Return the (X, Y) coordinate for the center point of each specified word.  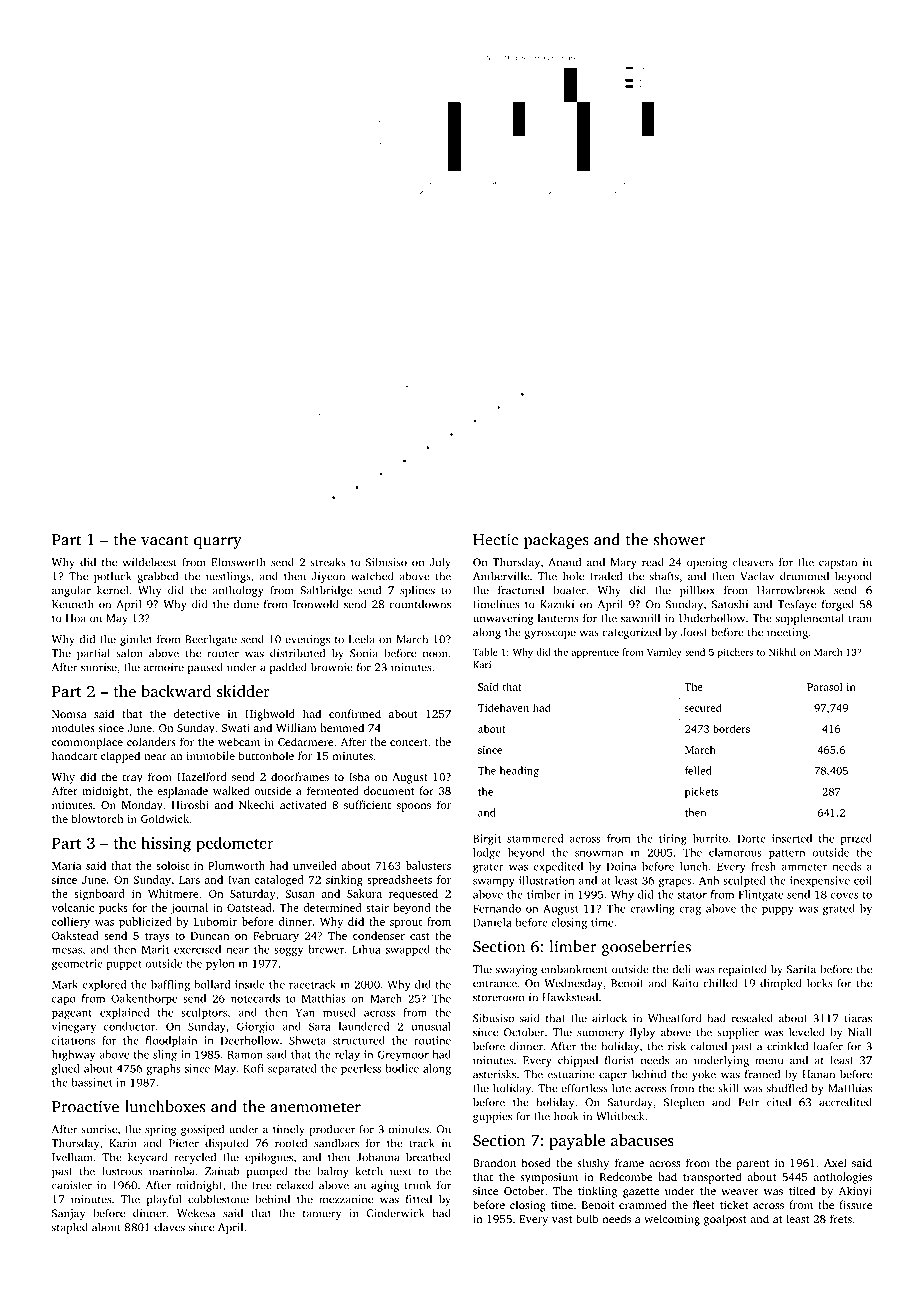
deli (681, 969)
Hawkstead (570, 997)
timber (544, 894)
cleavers (753, 562)
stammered (535, 838)
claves (169, 1227)
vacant (165, 540)
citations (73, 1040)
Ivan (239, 880)
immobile (210, 755)
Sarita (801, 969)
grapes (675, 883)
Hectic (495, 539)
